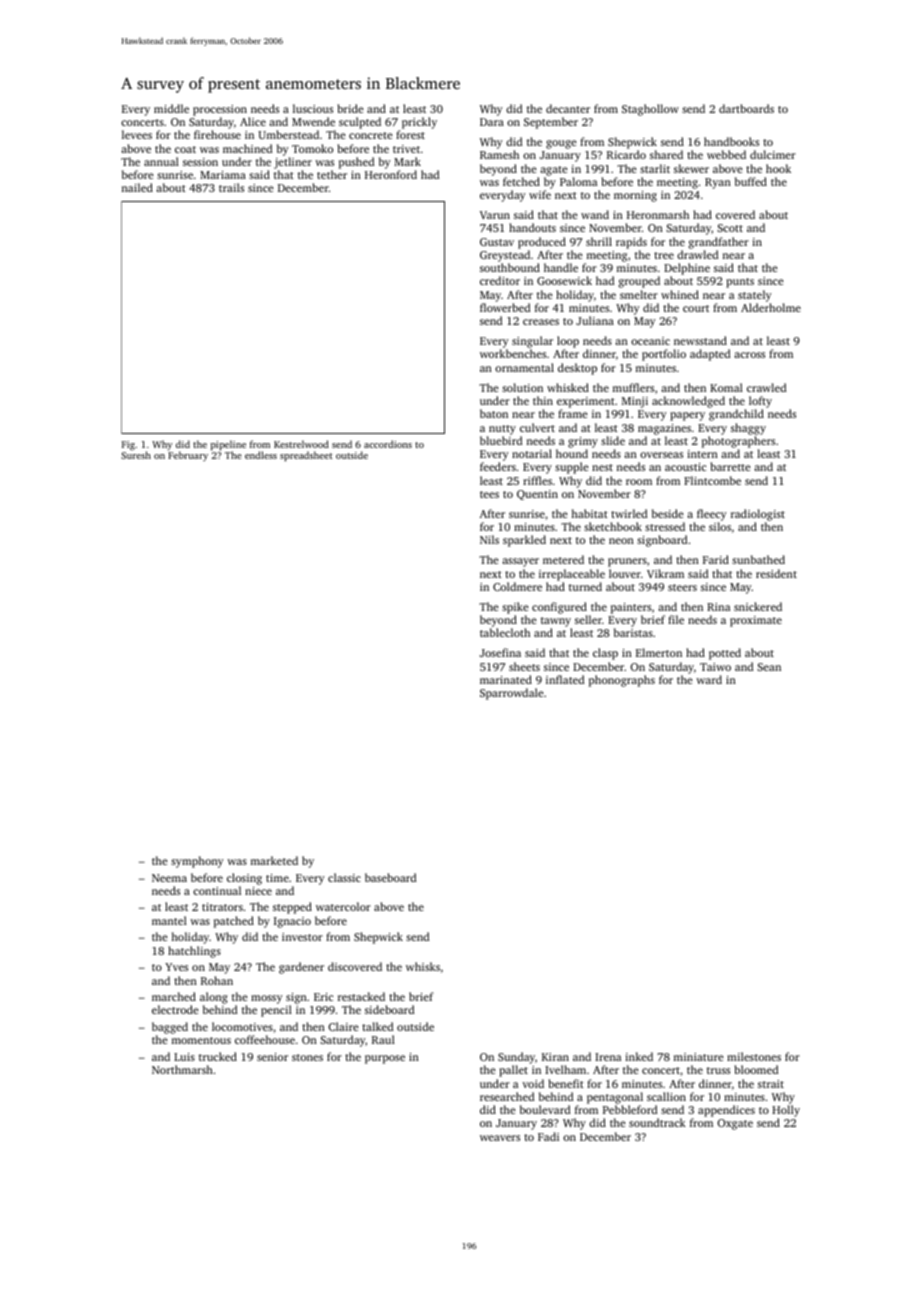 The height and width of the screenshot is (1308, 924). Describe the element at coordinates (231, 187) in the screenshot. I see `trails` at that location.
